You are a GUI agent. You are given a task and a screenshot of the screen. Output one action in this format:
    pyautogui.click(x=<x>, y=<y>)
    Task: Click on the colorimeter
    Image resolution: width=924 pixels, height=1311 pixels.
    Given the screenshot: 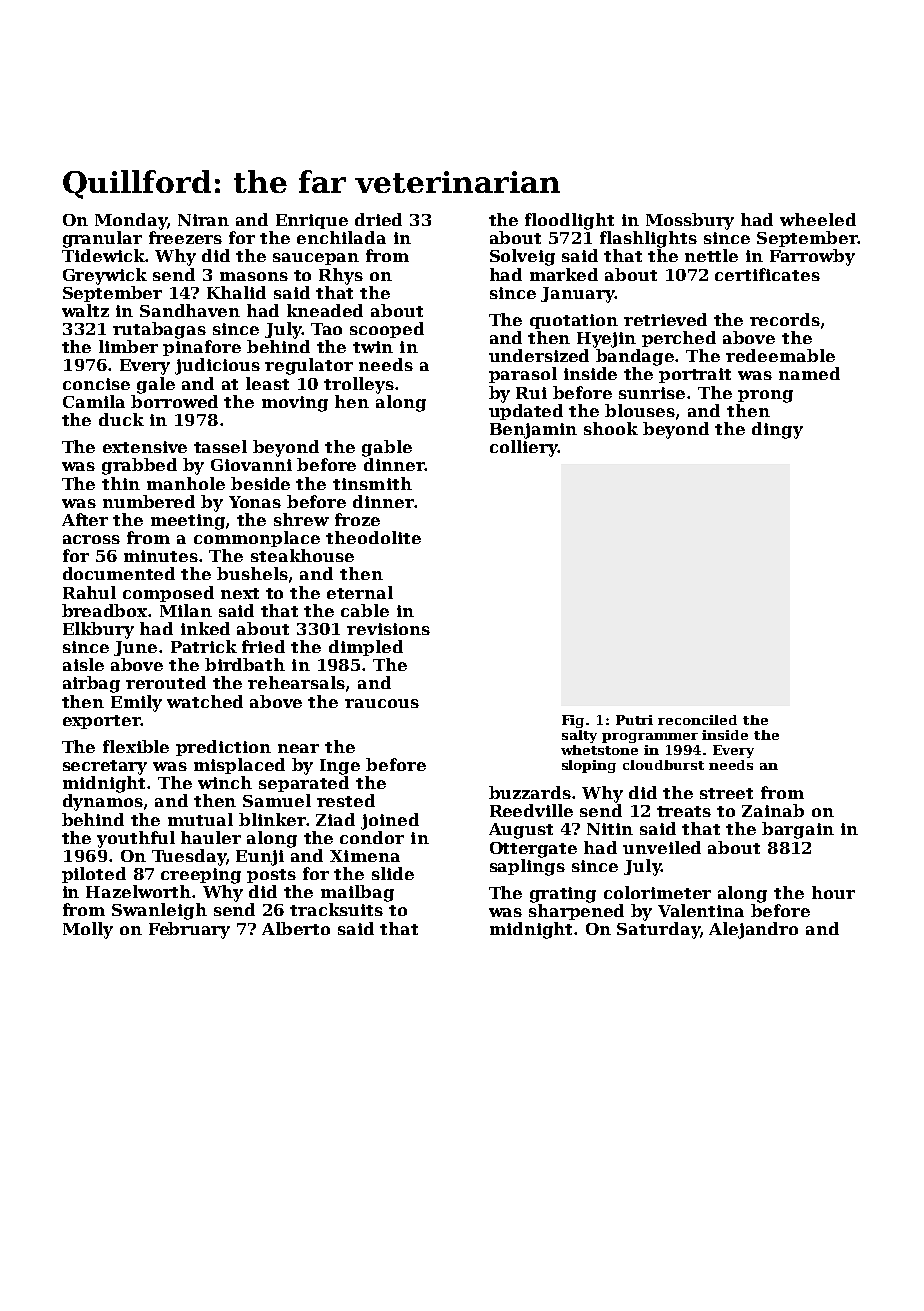 What is the action you would take?
    pyautogui.click(x=657, y=892)
